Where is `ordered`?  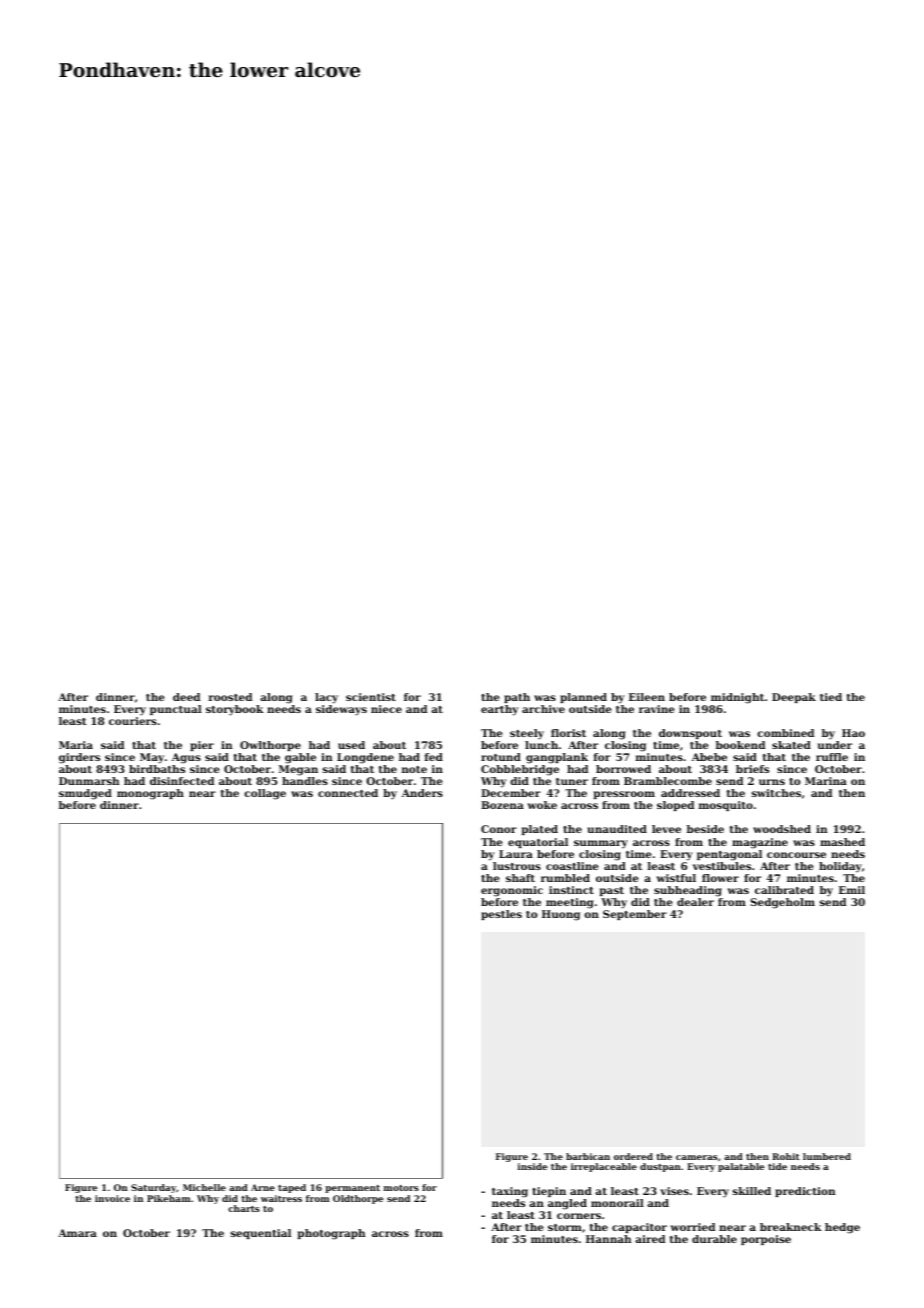
ordered is located at coordinates (633, 1156).
